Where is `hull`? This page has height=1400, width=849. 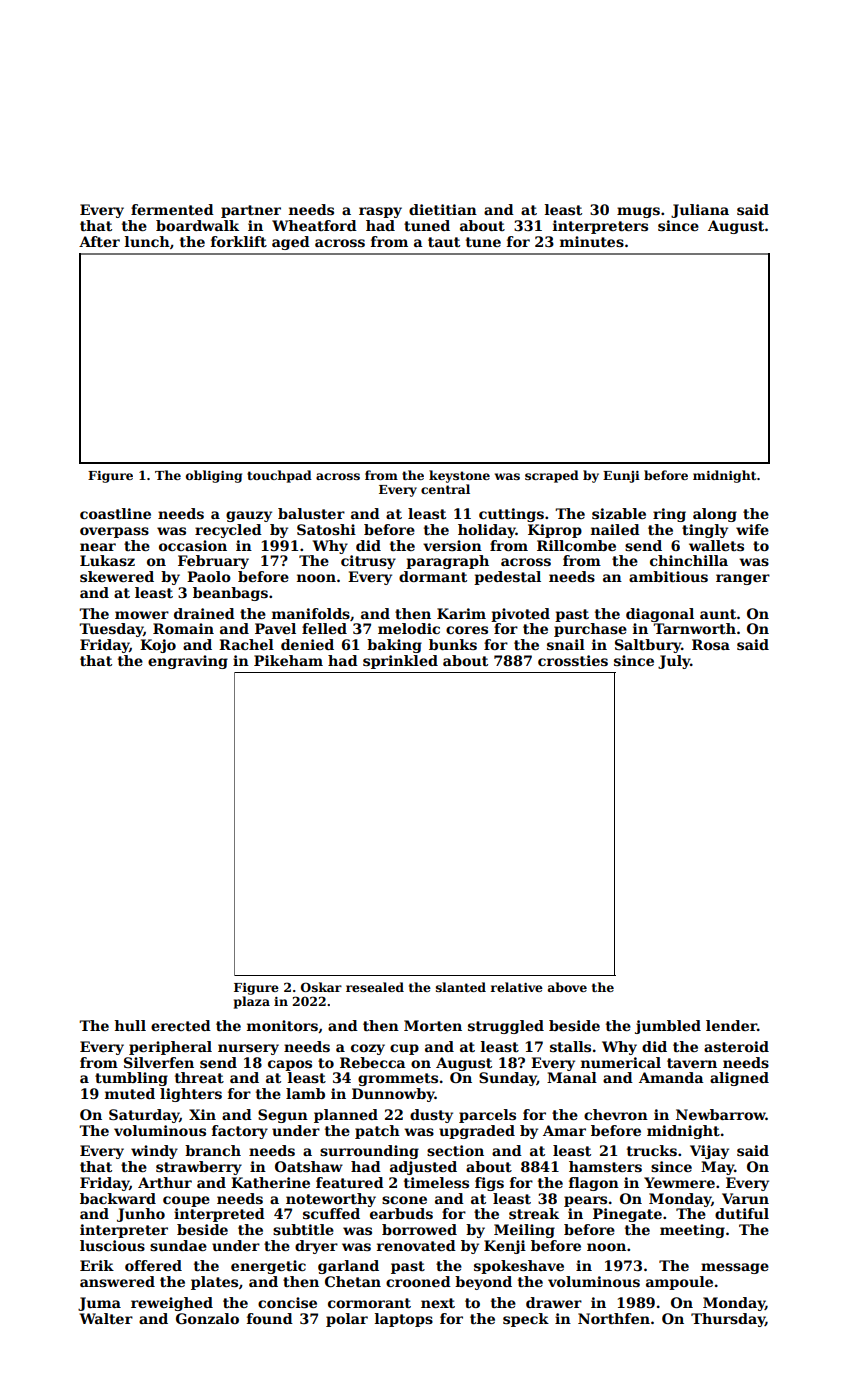 hull is located at coordinates (130, 1025).
